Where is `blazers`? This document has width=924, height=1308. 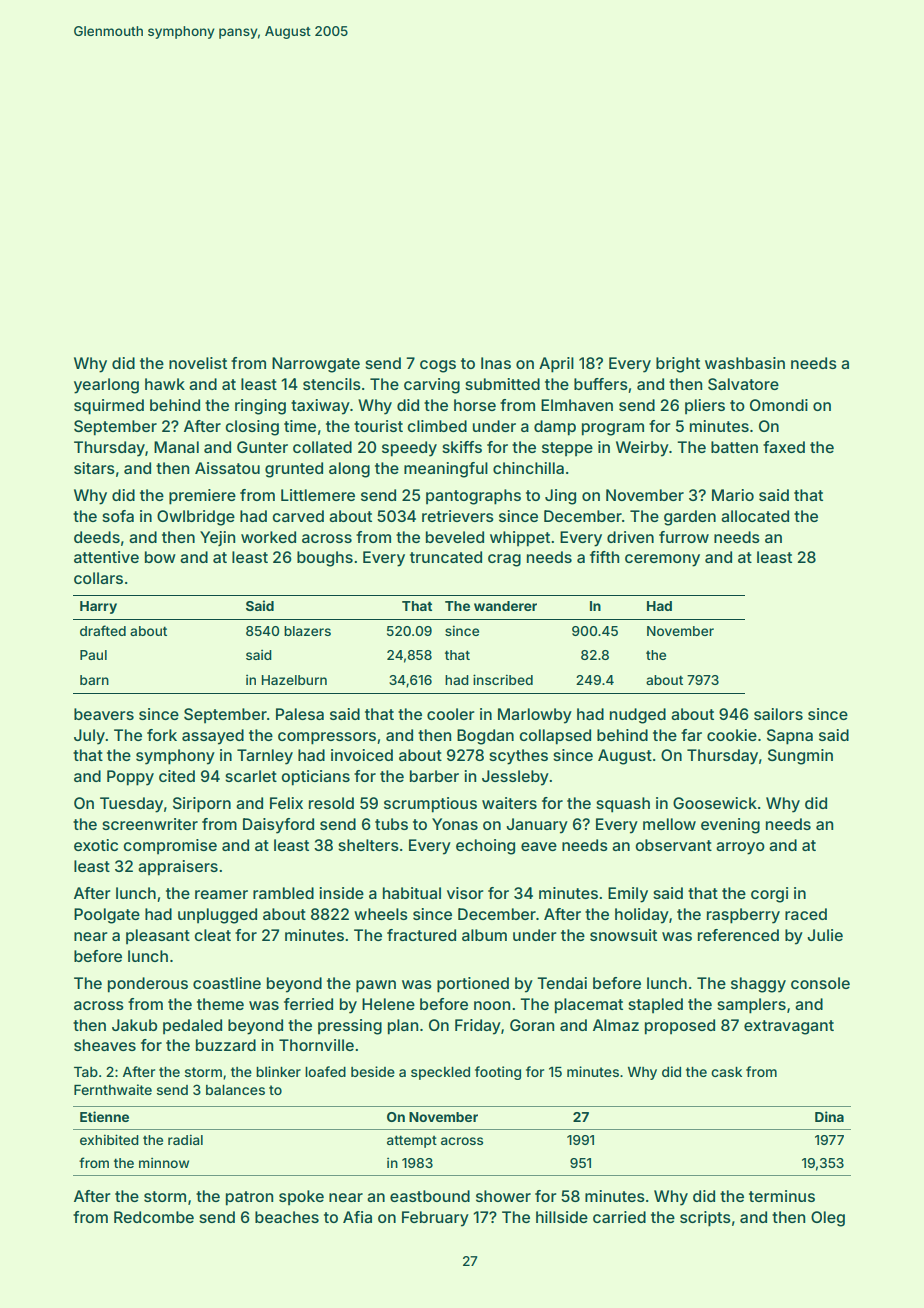
blazers is located at coordinates (307, 631).
